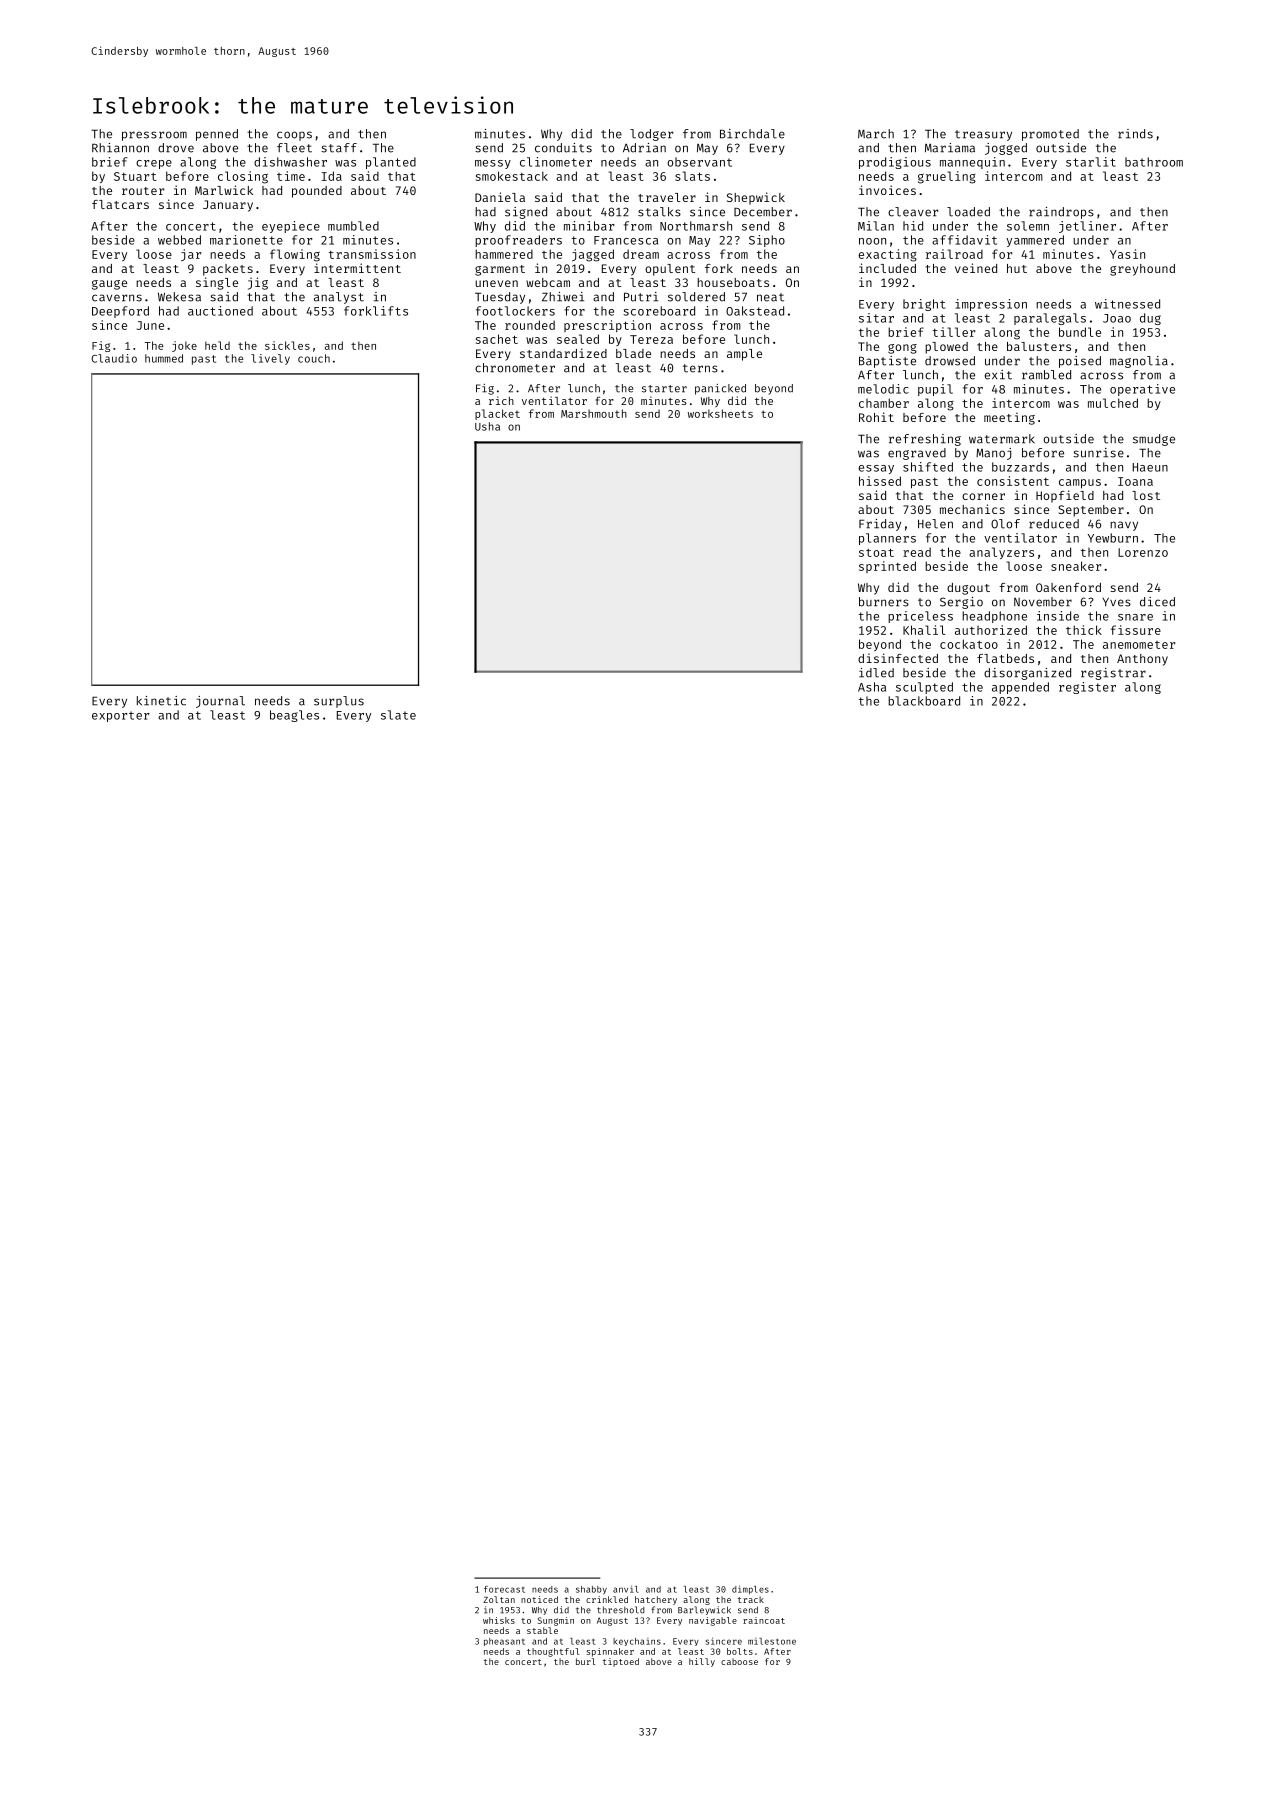 The width and height of the page is (1277, 1806). I want to click on Zoltan, so click(499, 1599).
